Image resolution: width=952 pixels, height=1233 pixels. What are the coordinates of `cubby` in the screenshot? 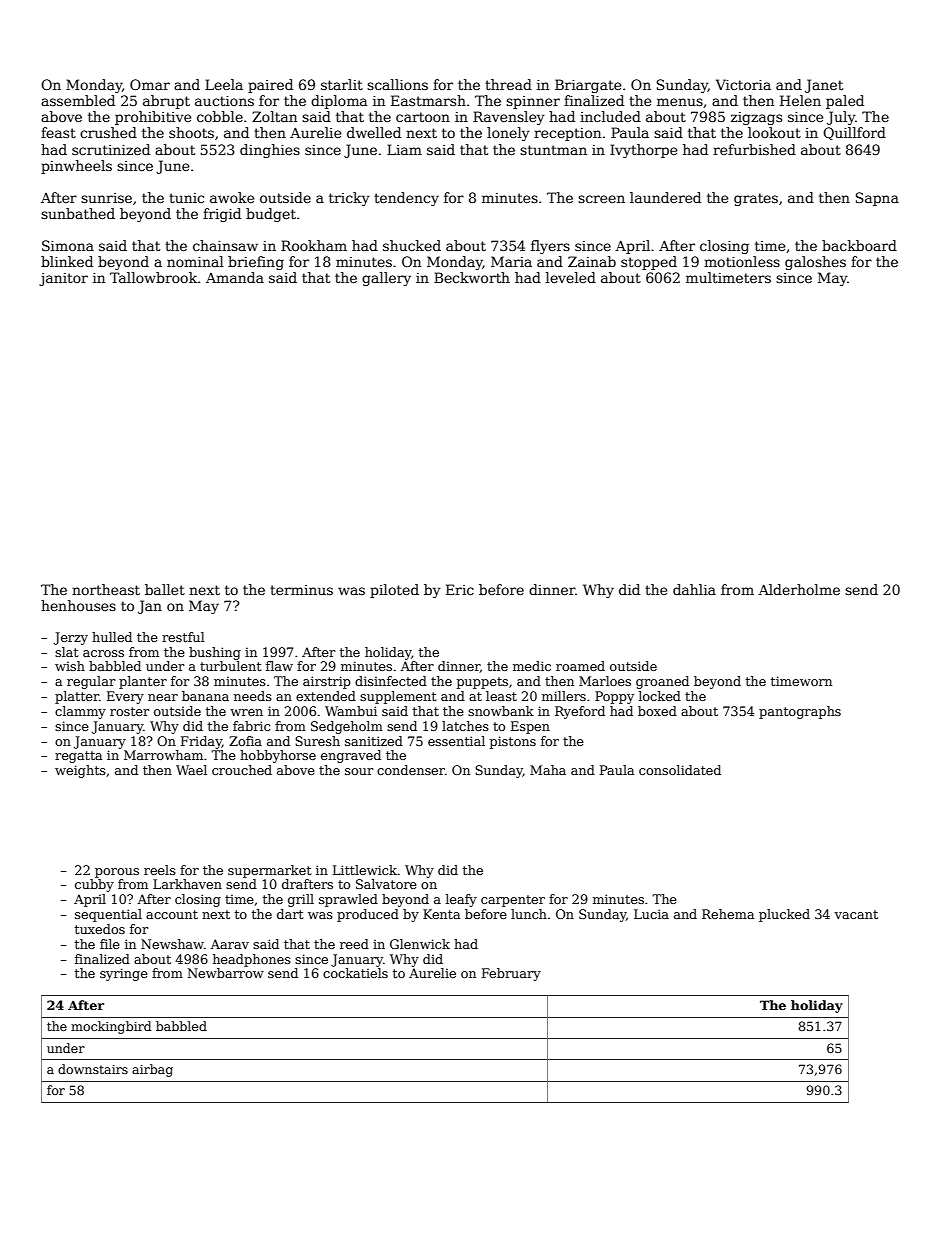 It's located at (94, 885).
